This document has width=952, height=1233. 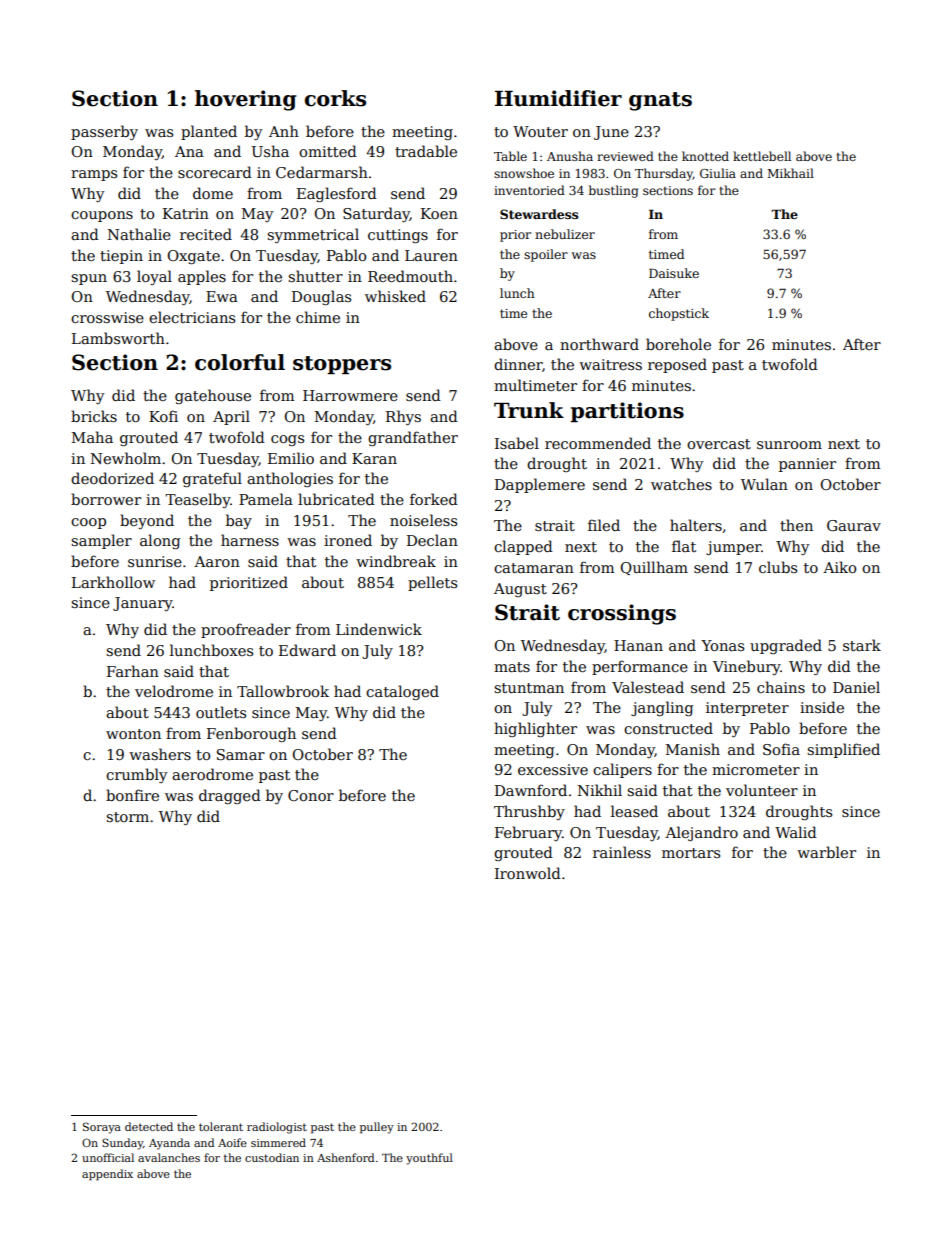 What do you see at coordinates (705, 156) in the document?
I see `knotted` at bounding box center [705, 156].
